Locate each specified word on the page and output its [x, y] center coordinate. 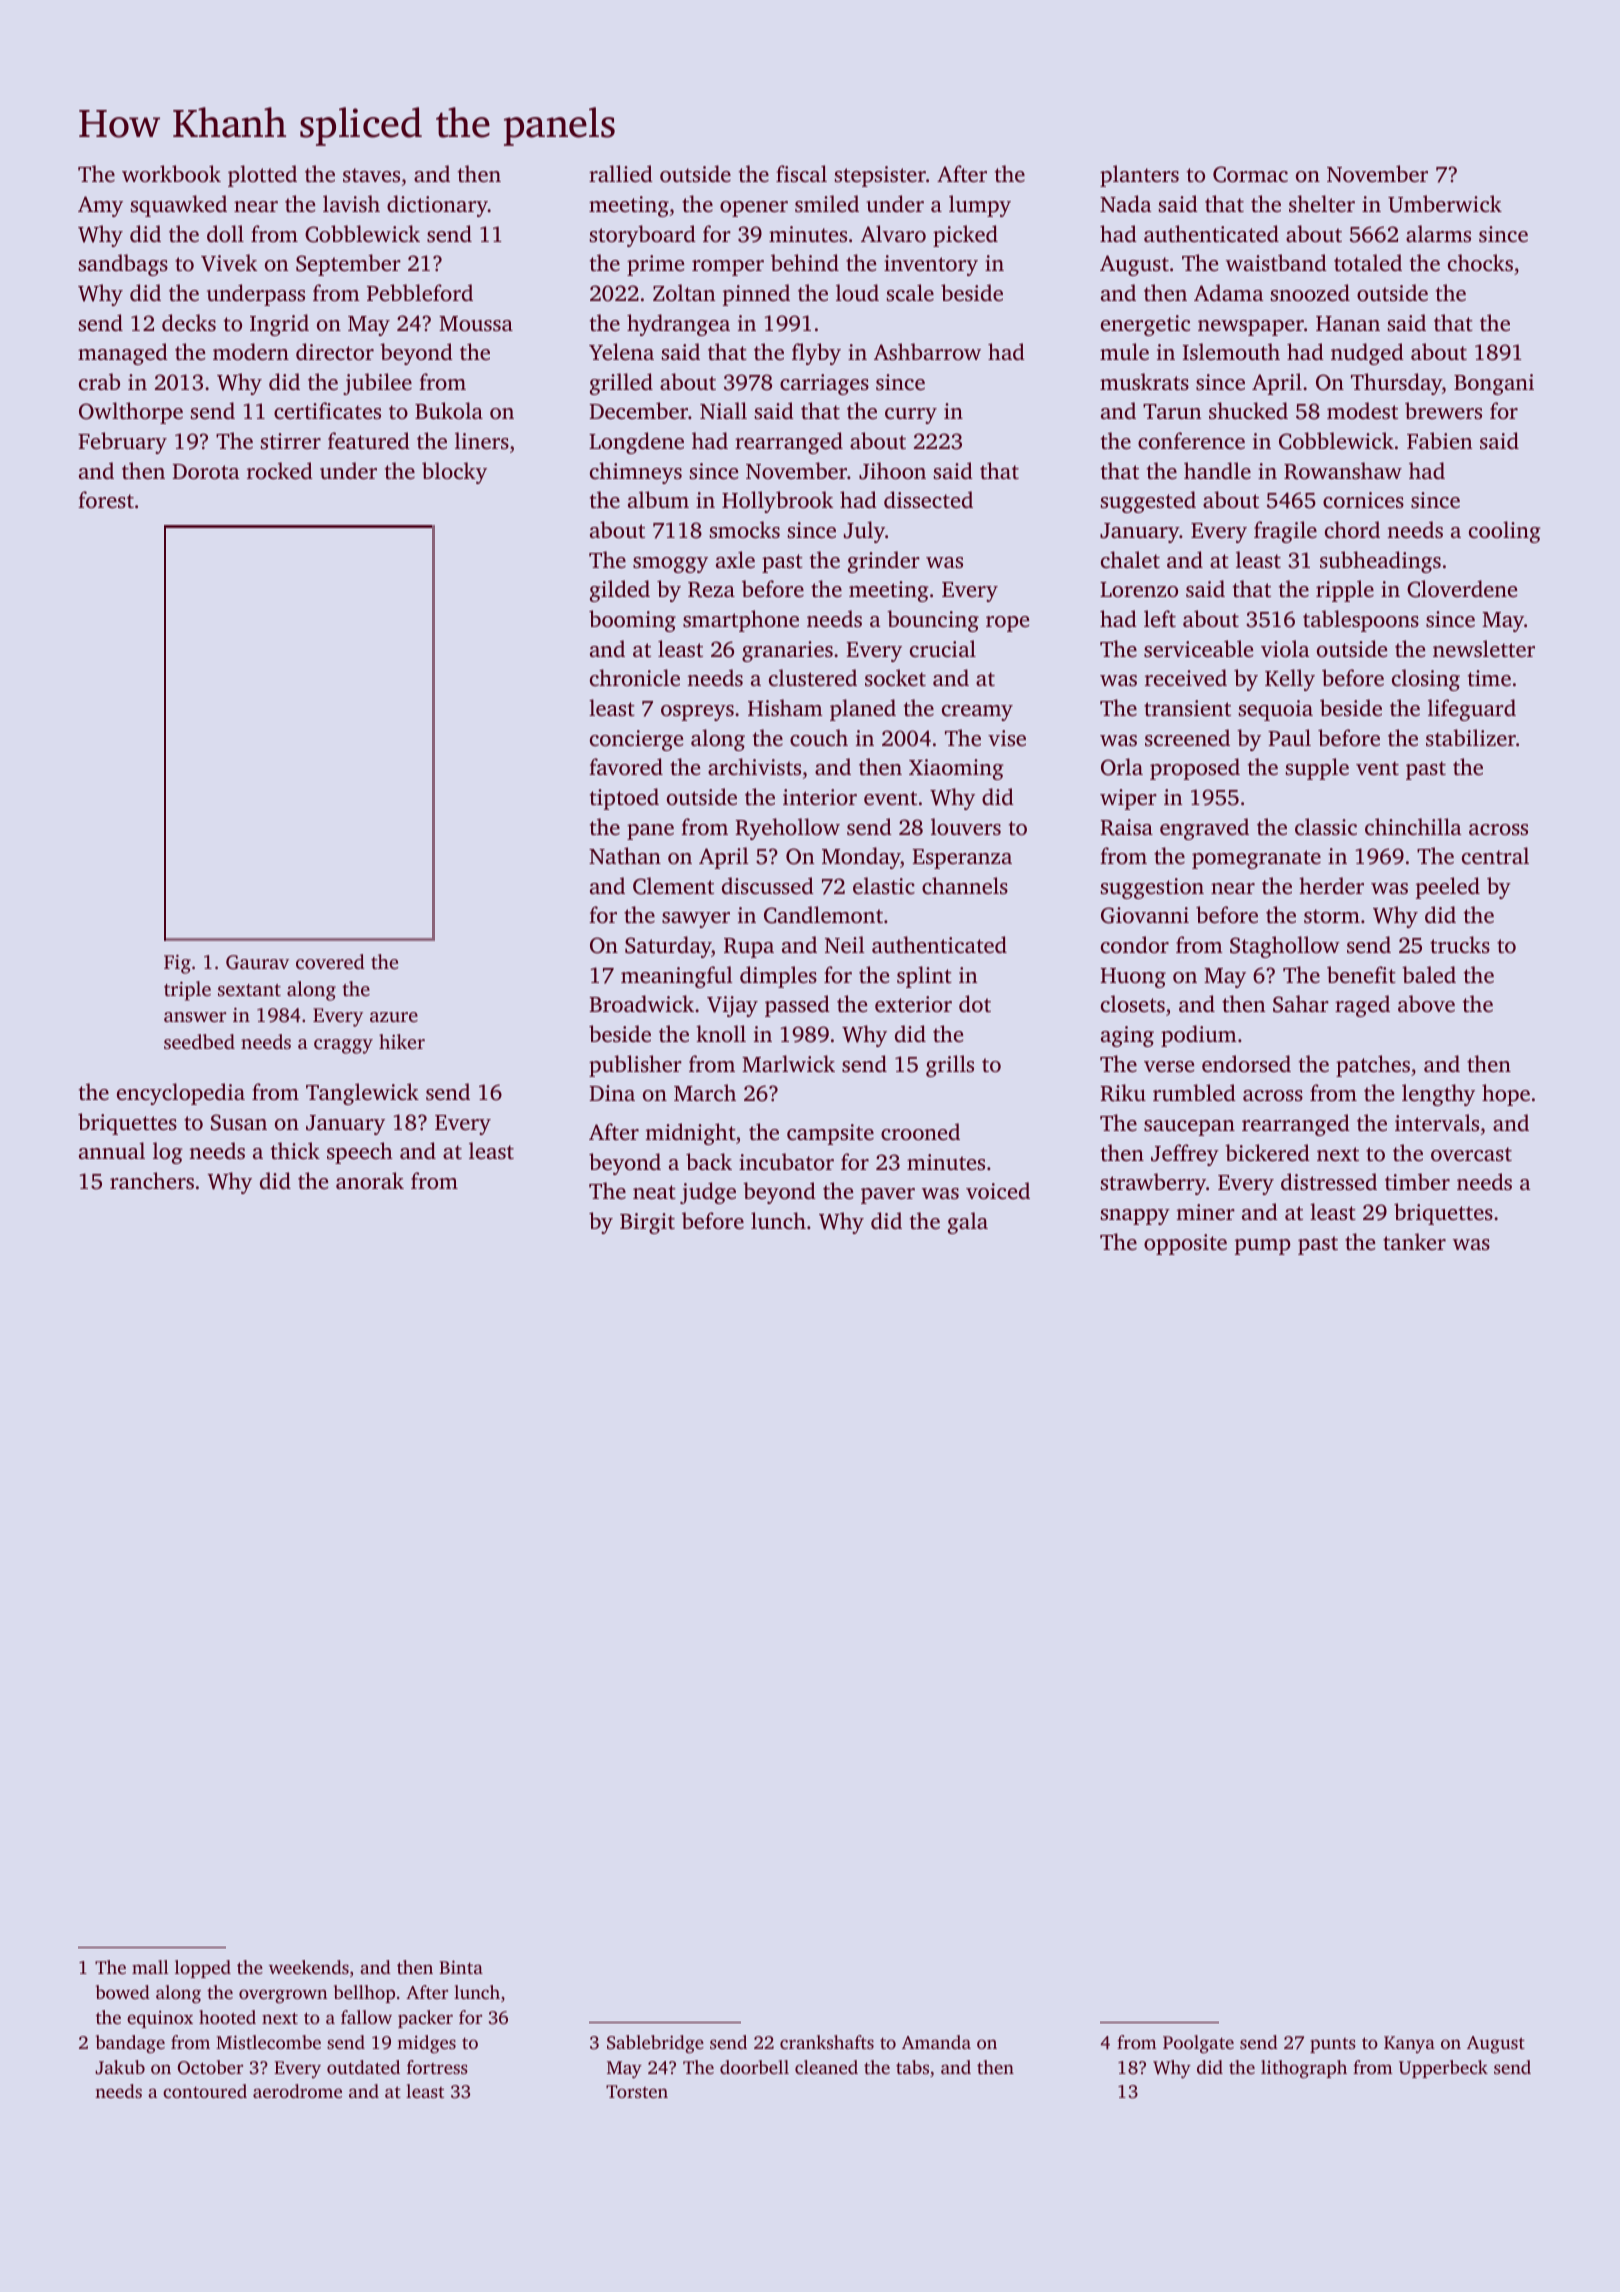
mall [150, 1967]
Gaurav [257, 962]
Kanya [1409, 2044]
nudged [1367, 354]
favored [626, 766]
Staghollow [1285, 947]
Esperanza [962, 859]
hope [1506, 1095]
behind [805, 262]
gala [968, 1223]
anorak [370, 1180]
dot [975, 1003]
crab [99, 381]
